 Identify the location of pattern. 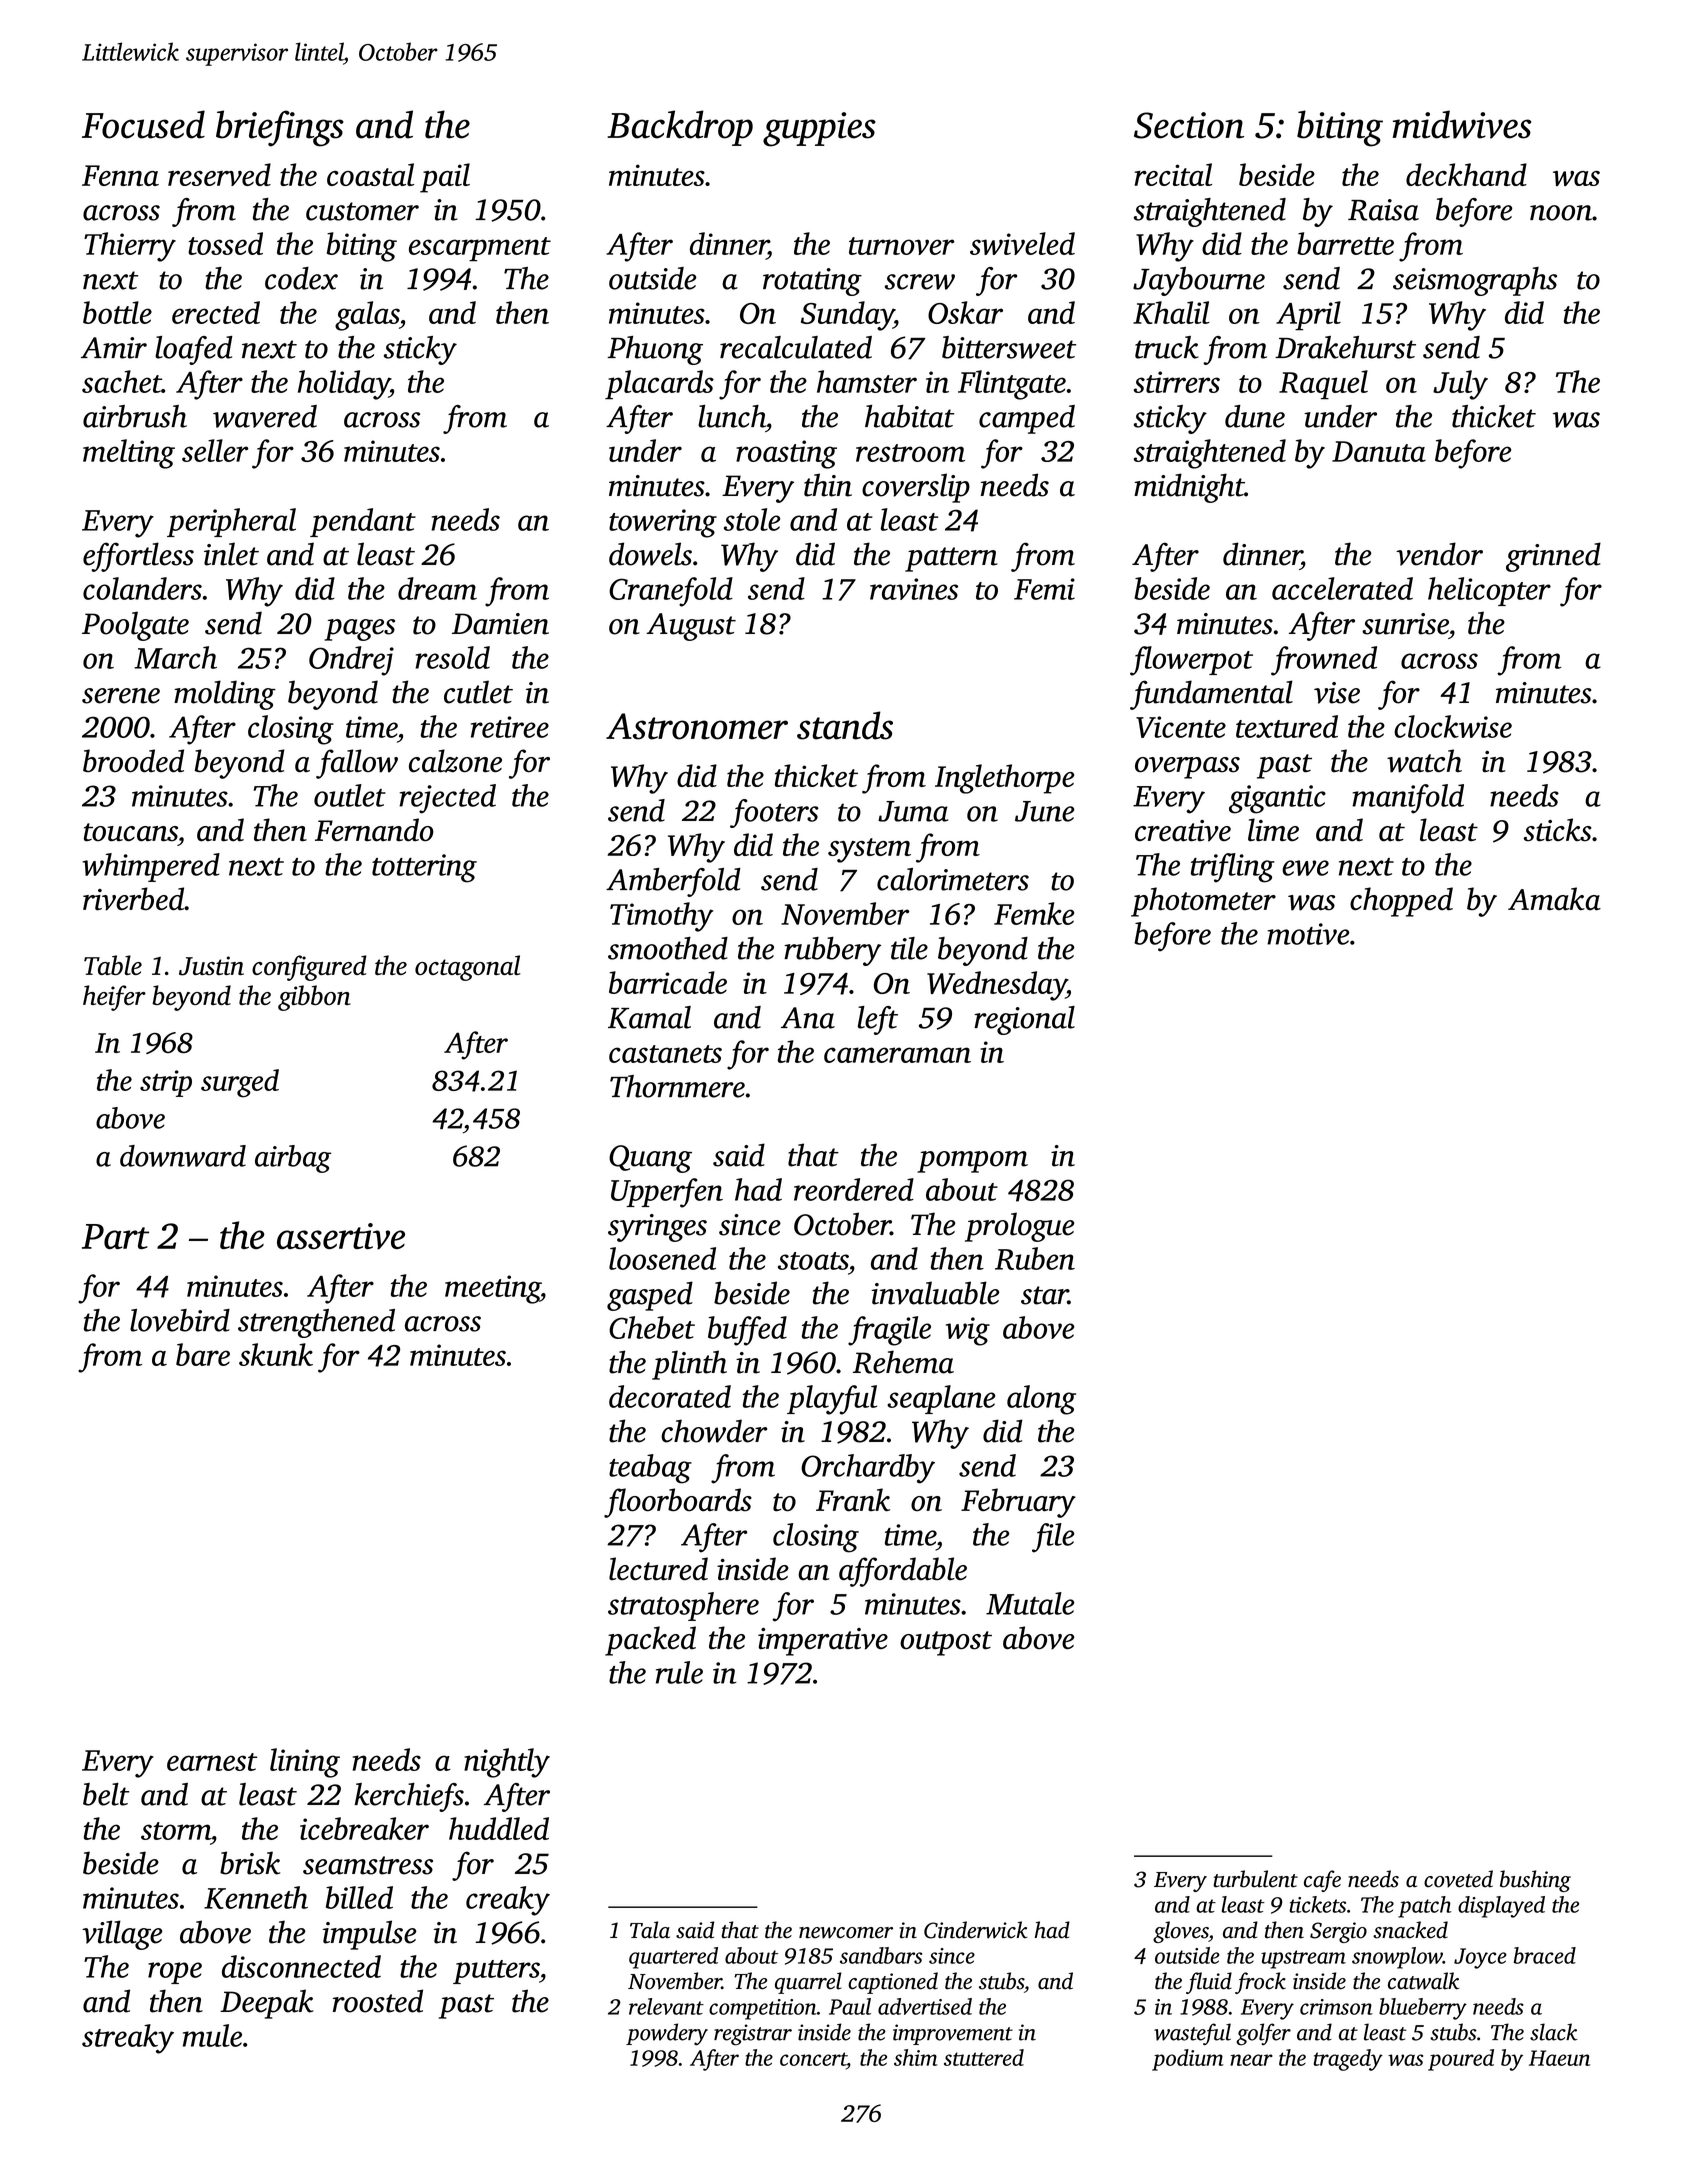
(951, 559).
